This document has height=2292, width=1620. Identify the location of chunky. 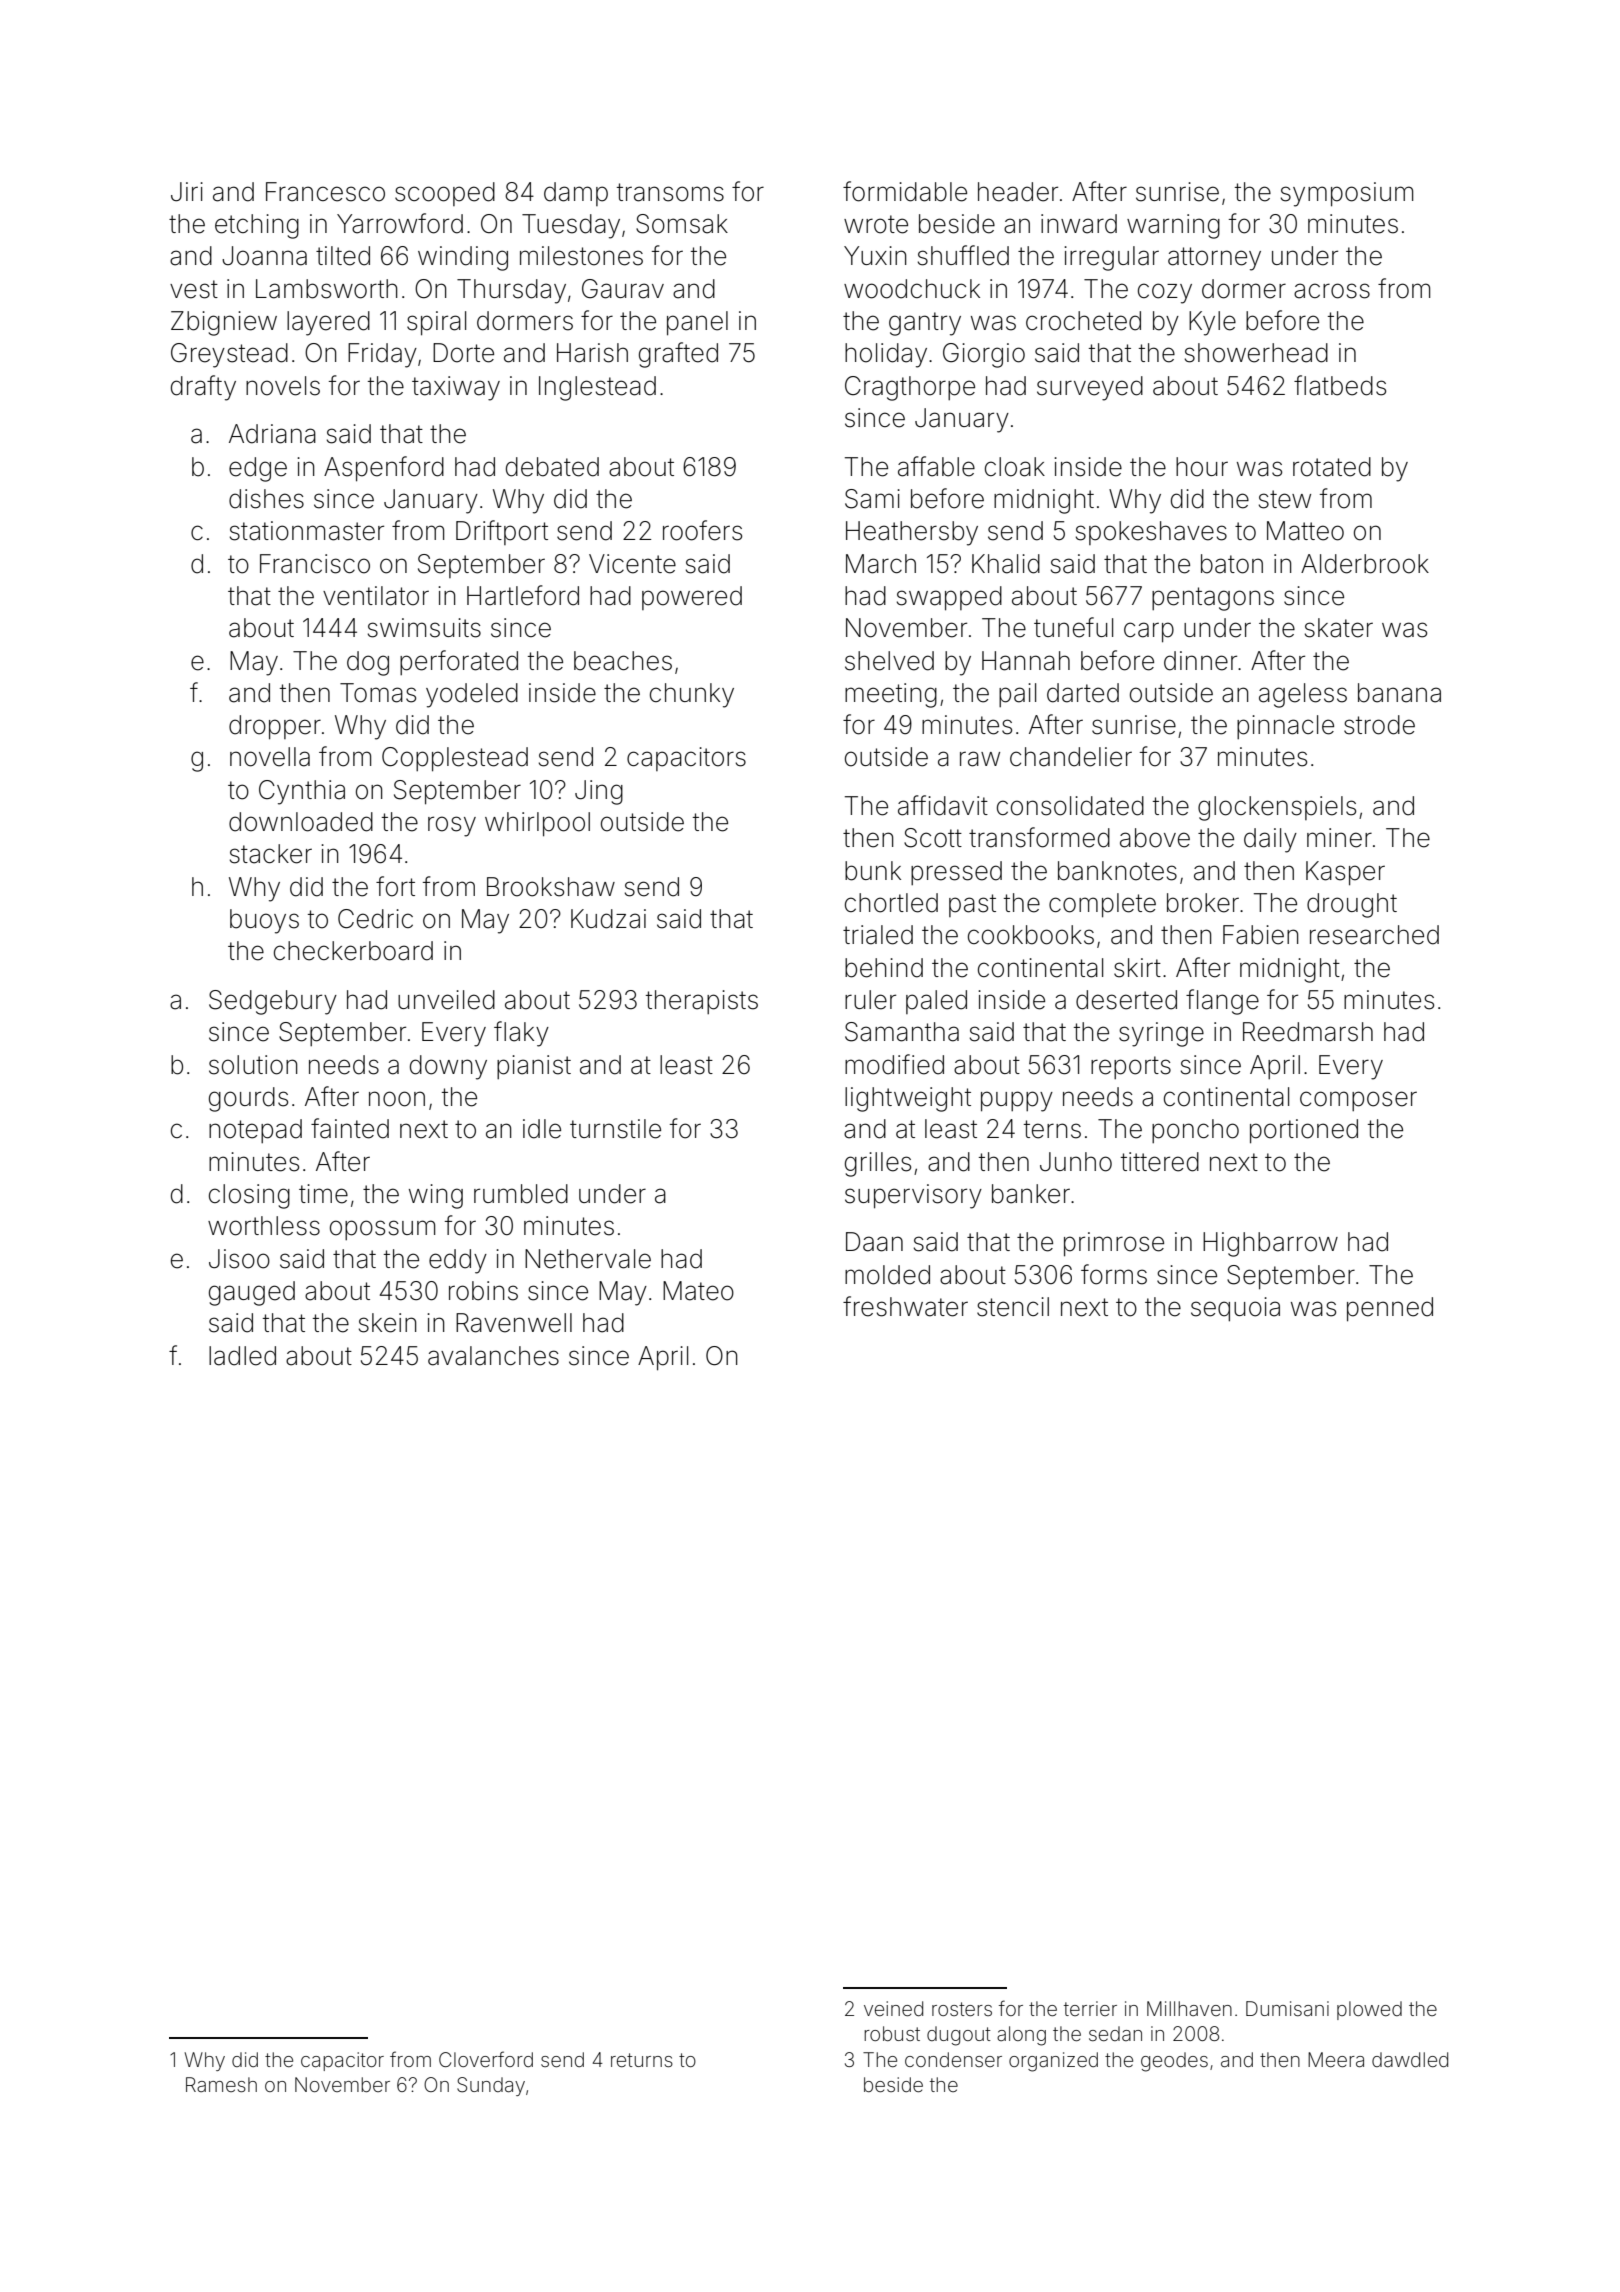
(692, 695).
